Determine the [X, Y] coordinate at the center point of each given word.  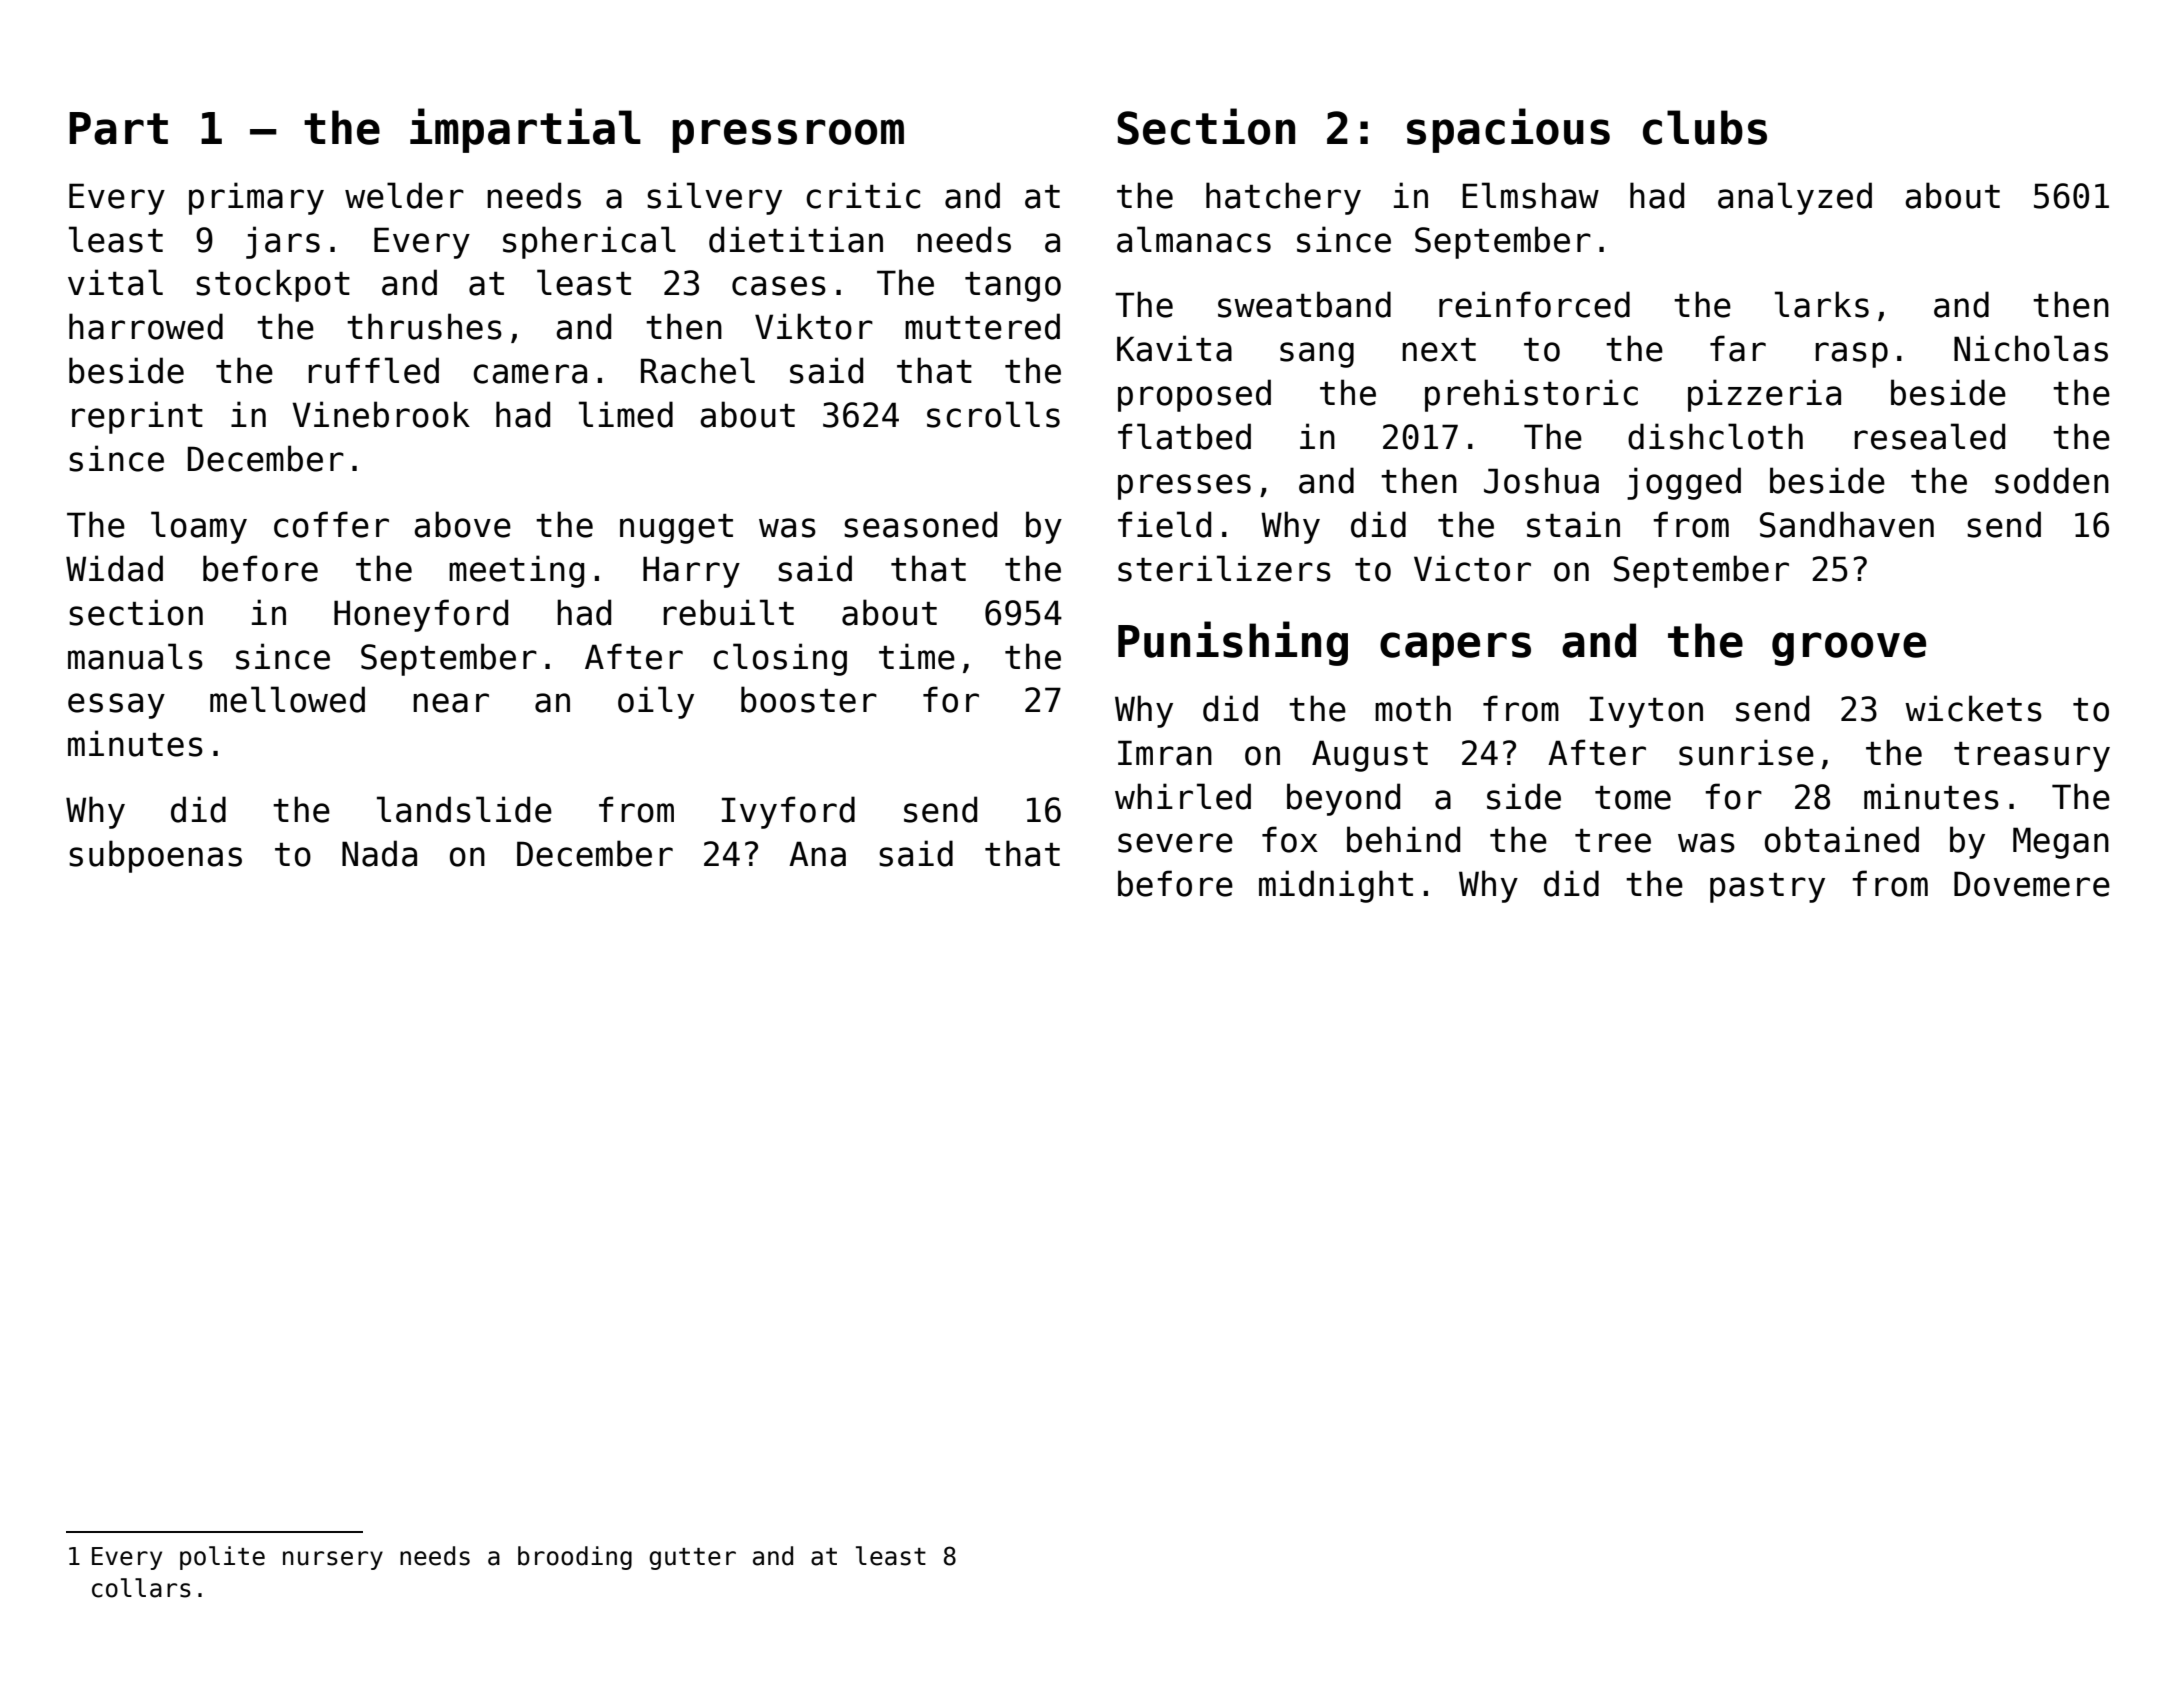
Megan [2061, 843]
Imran [1165, 753]
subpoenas [155, 856]
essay [116, 706]
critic [863, 195]
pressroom [788, 136]
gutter [692, 1559]
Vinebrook [381, 414]
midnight [1336, 886]
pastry [1767, 888]
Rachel [698, 370]
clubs [1705, 127]
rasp [1851, 355]
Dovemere [2032, 884]
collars [141, 1588]
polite [222, 1558]
